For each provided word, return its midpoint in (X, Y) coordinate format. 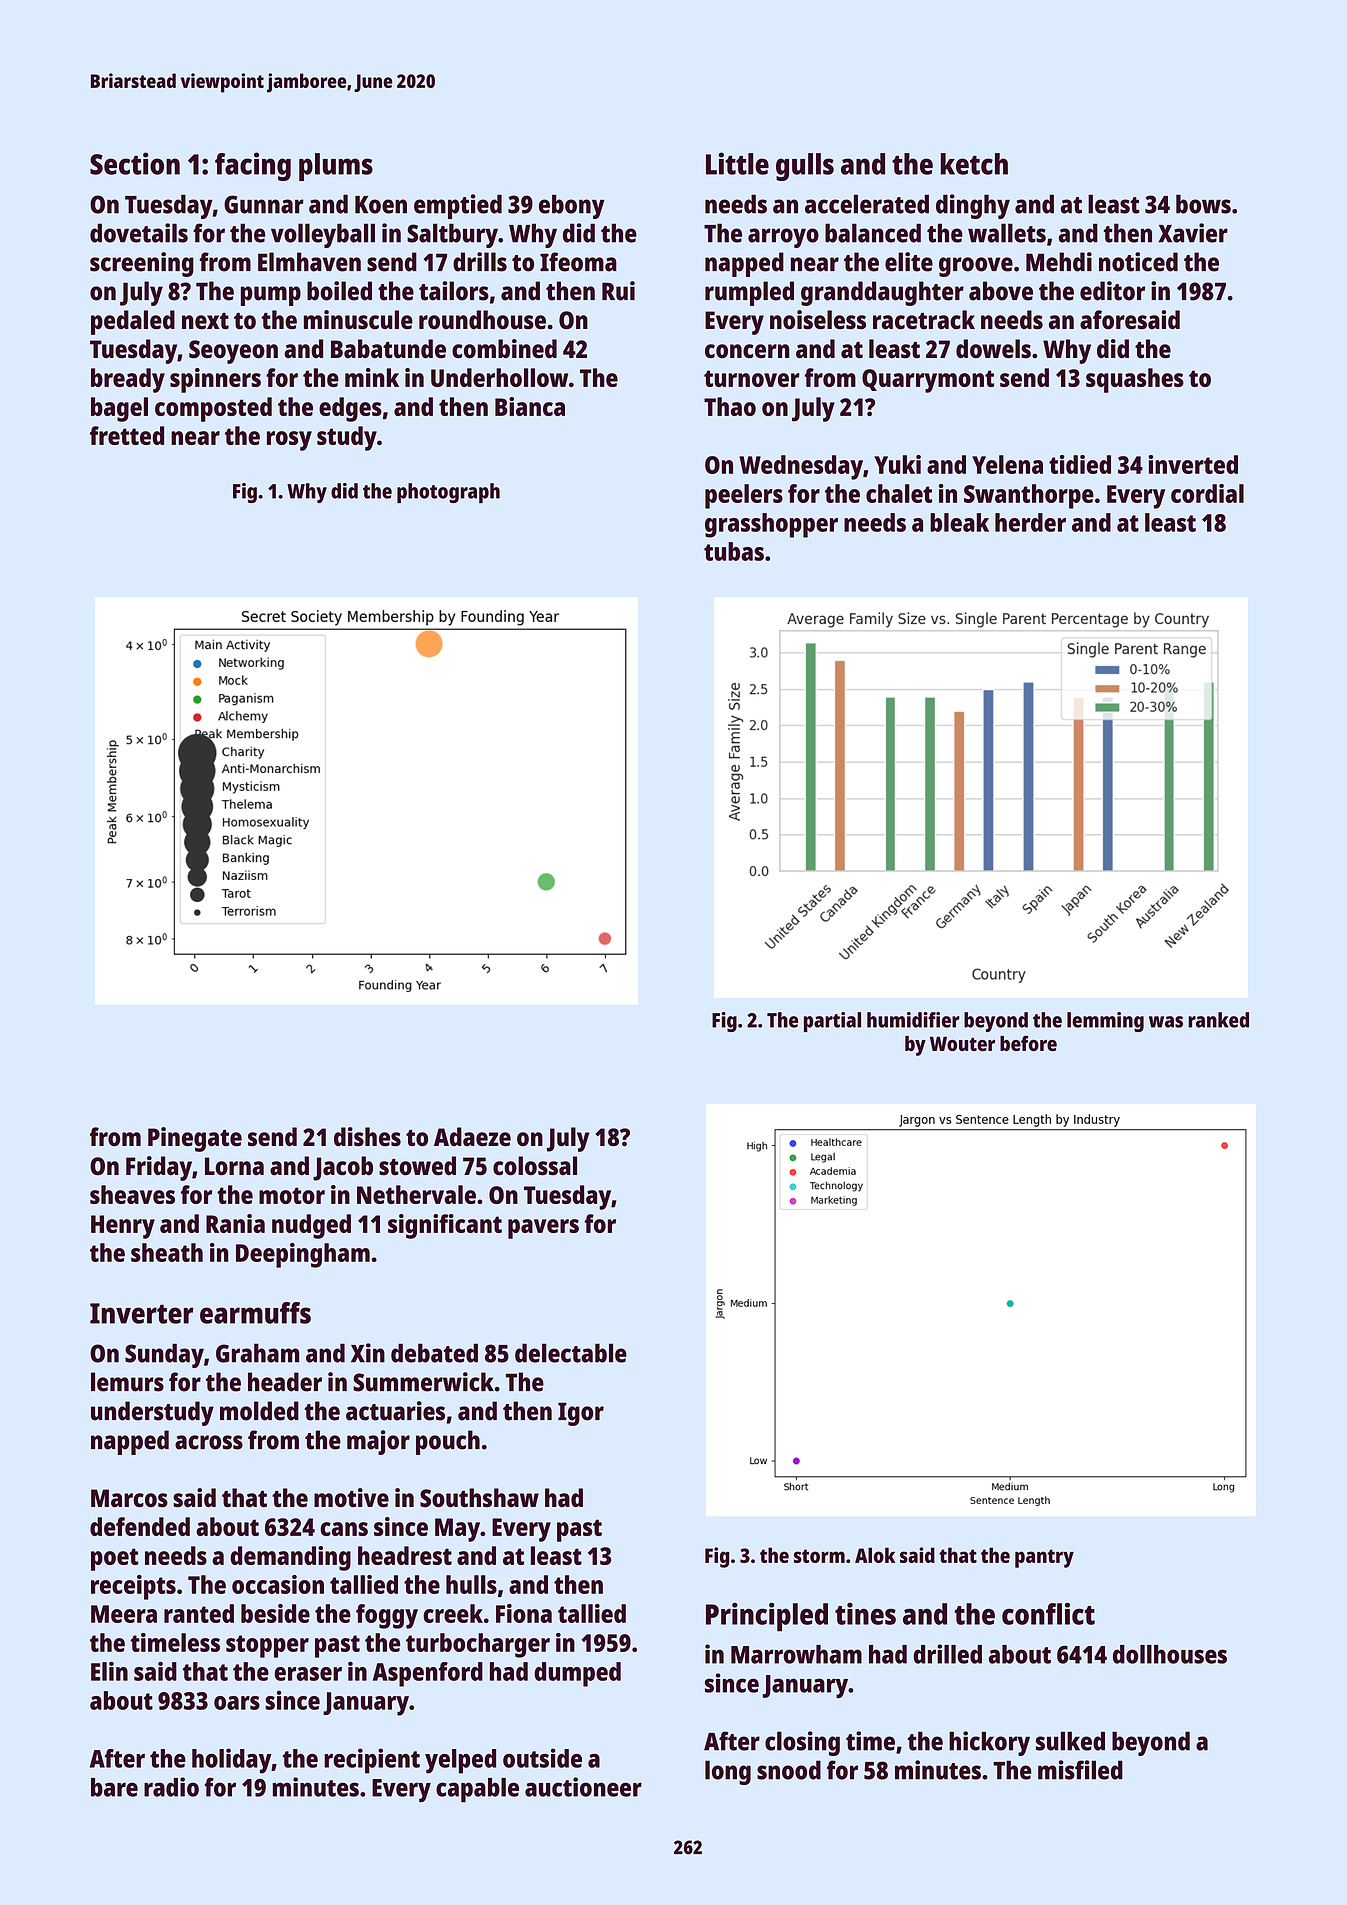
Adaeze (472, 1137)
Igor (581, 1414)
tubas (734, 551)
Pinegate (195, 1139)
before (1028, 1043)
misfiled (1080, 1770)
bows (1203, 204)
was (1166, 1022)
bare (114, 1787)
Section (135, 163)
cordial (1207, 493)
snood (789, 1770)
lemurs (127, 1382)
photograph (448, 493)
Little (737, 163)
